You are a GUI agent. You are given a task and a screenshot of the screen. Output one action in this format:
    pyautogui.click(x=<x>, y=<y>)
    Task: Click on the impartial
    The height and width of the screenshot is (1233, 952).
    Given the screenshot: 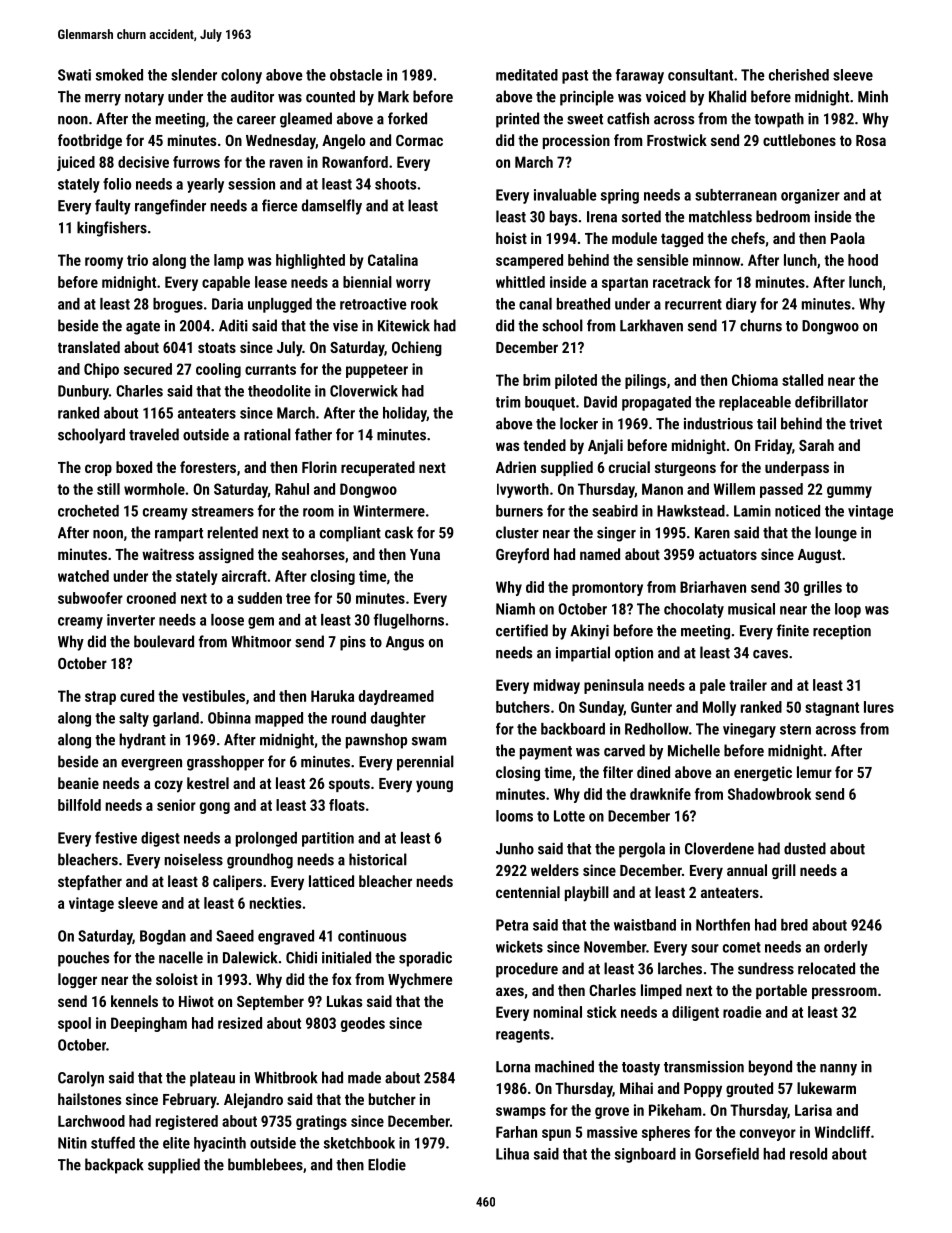 What is the action you would take?
    pyautogui.click(x=583, y=654)
